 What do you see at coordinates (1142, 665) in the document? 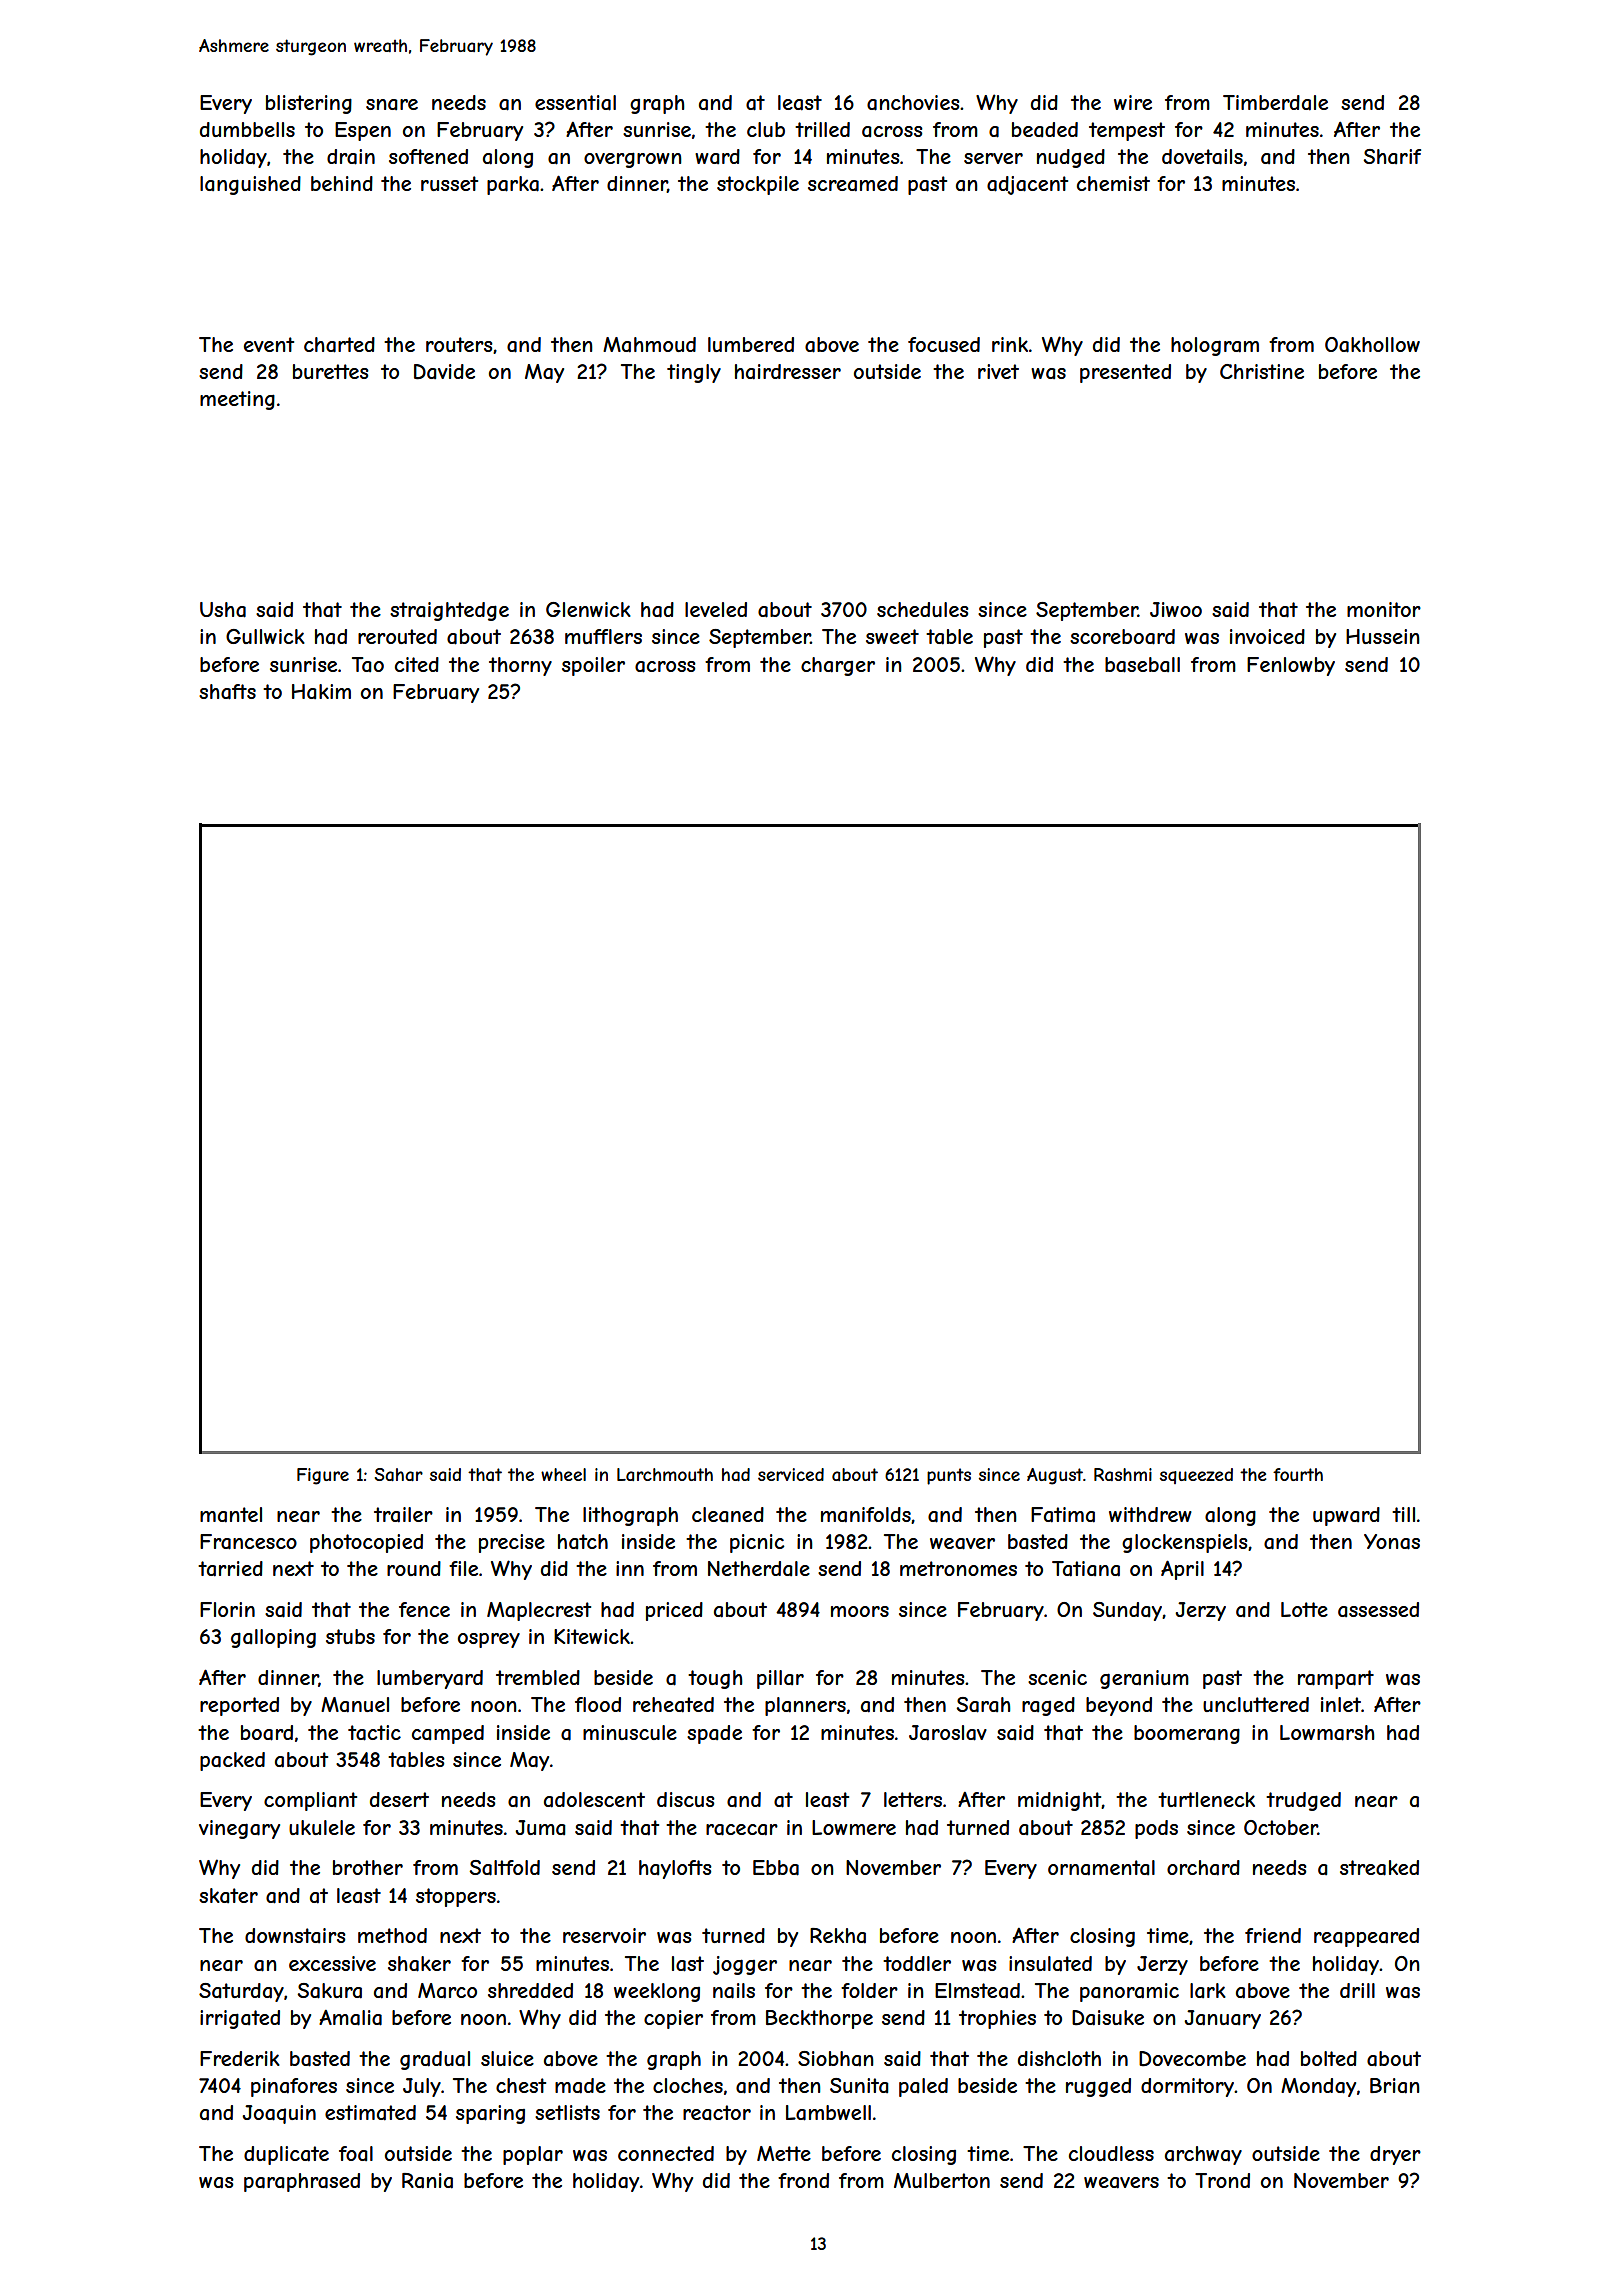
I see `baseball` at bounding box center [1142, 665].
